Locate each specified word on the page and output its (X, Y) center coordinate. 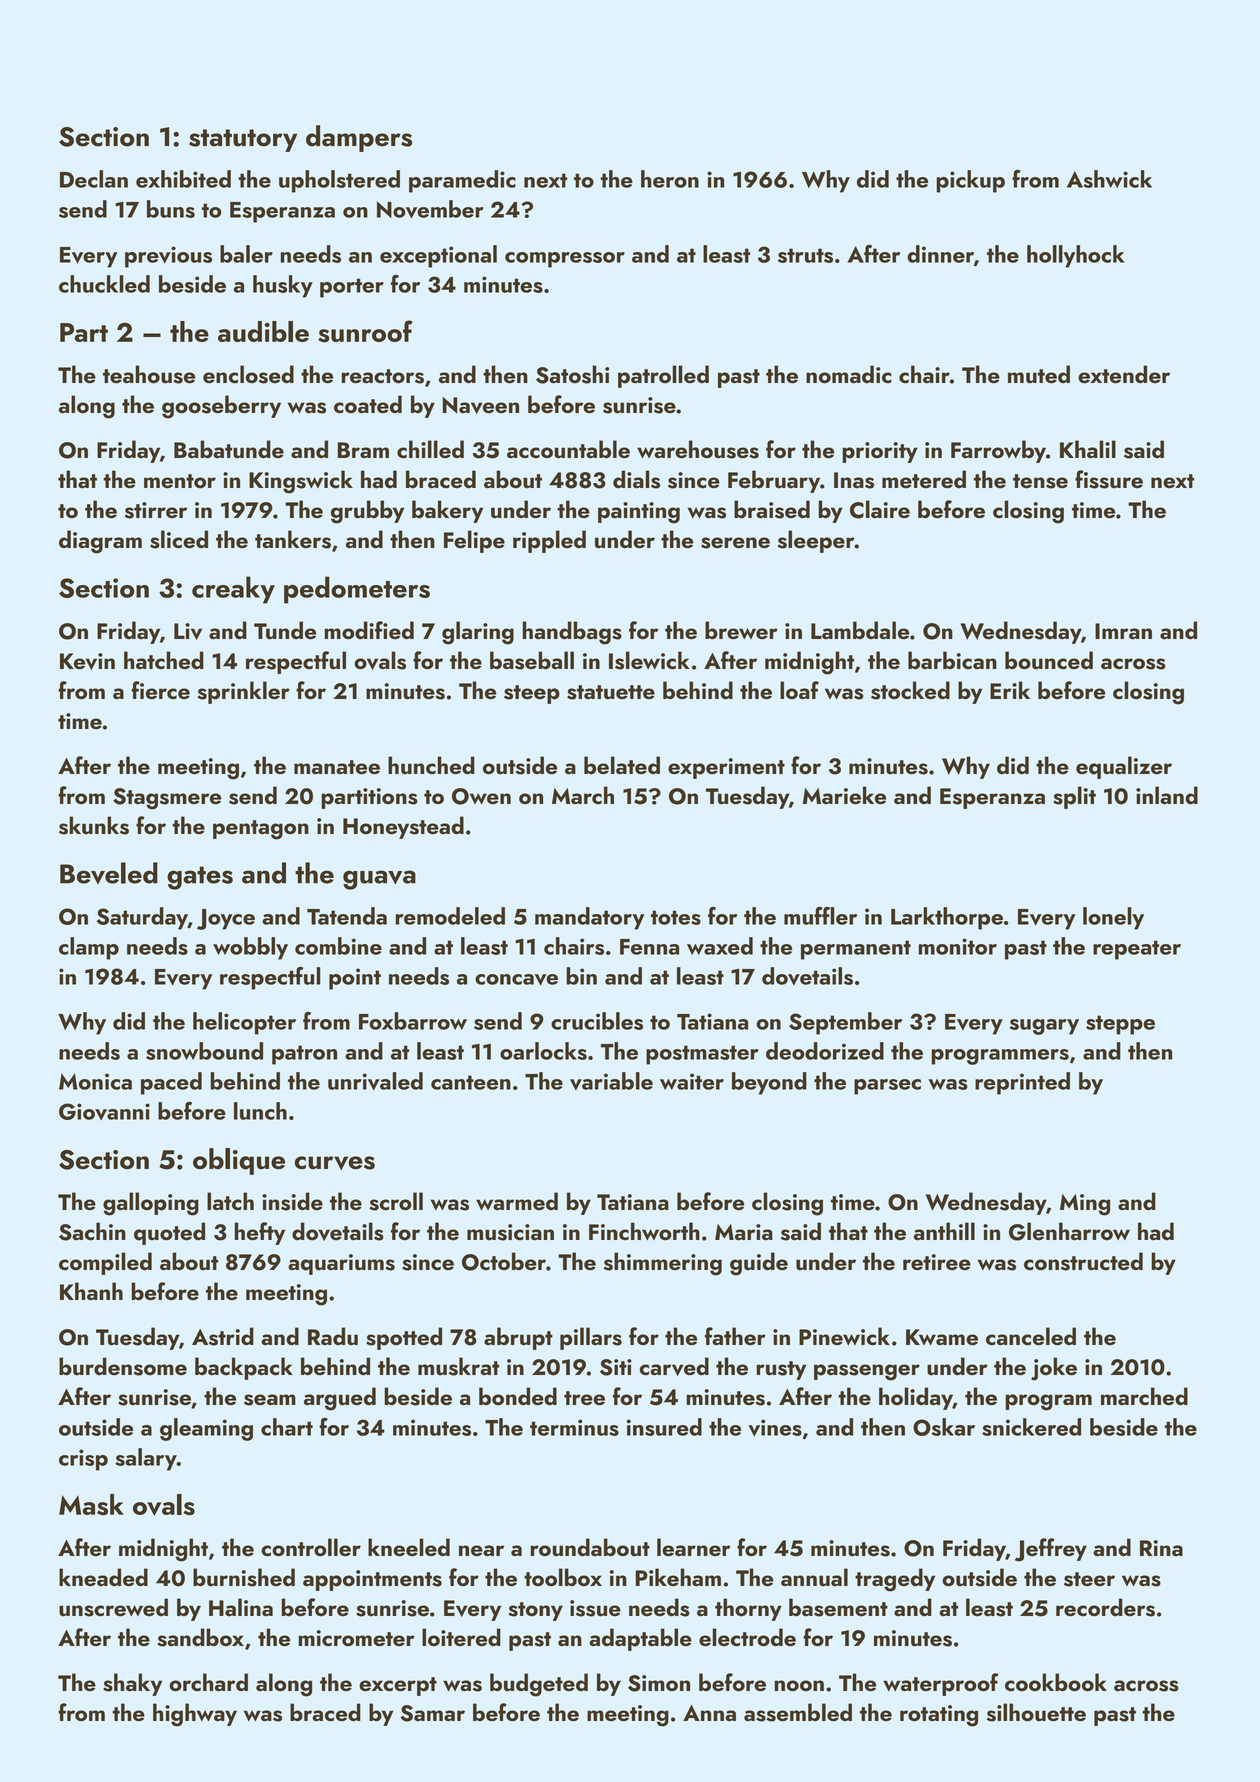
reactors (383, 376)
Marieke (844, 795)
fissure (1109, 479)
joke (1054, 1369)
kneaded (103, 1577)
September (845, 1023)
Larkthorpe (947, 918)
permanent (856, 950)
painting (639, 513)
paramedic (462, 181)
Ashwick (1109, 179)
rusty (781, 1370)
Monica (95, 1081)
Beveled (109, 873)
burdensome (123, 1366)
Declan (94, 179)
